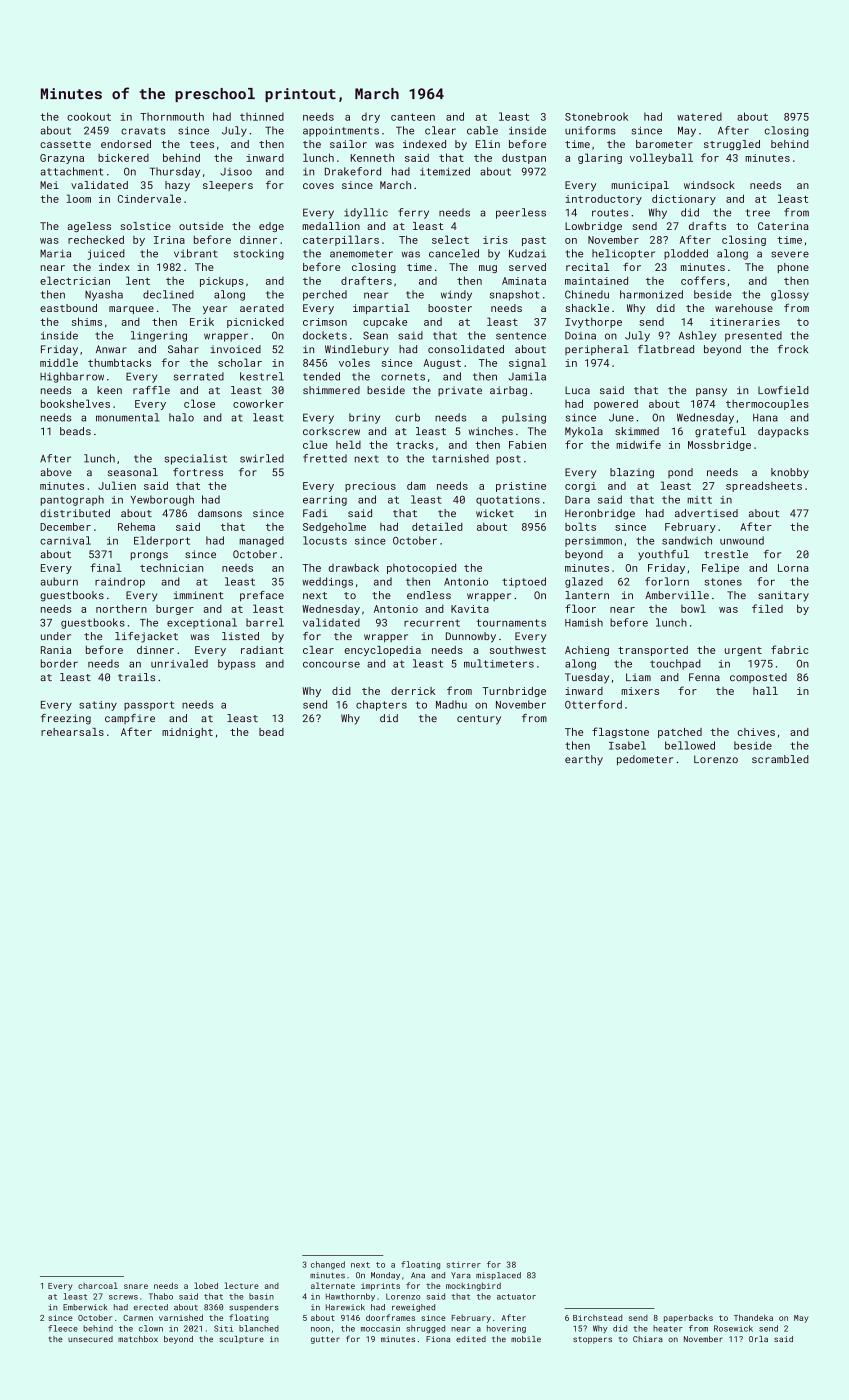 This document has width=849, height=1400. I want to click on trails, so click(136, 677).
